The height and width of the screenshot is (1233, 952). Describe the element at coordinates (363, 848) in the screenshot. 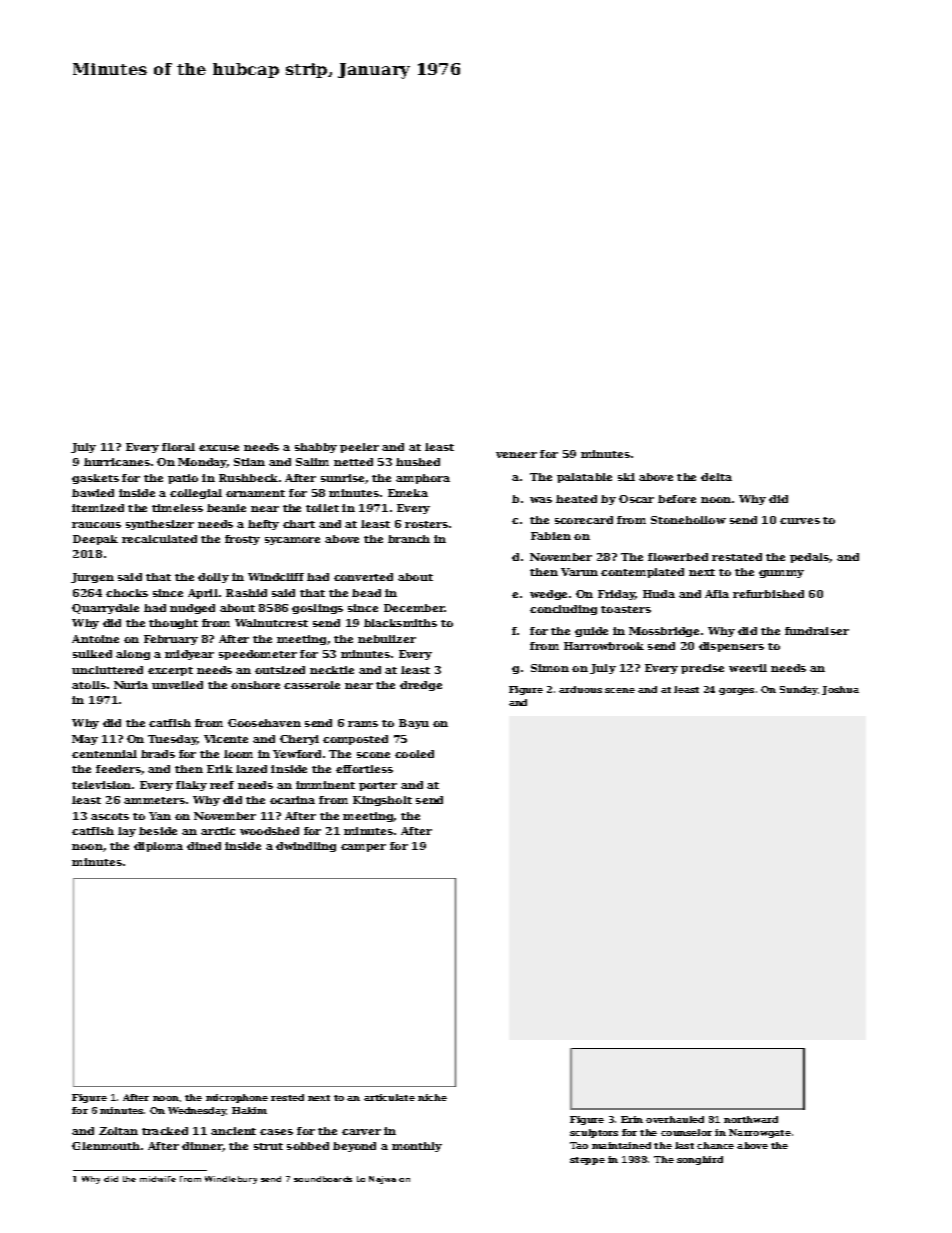

I see `camper` at that location.
